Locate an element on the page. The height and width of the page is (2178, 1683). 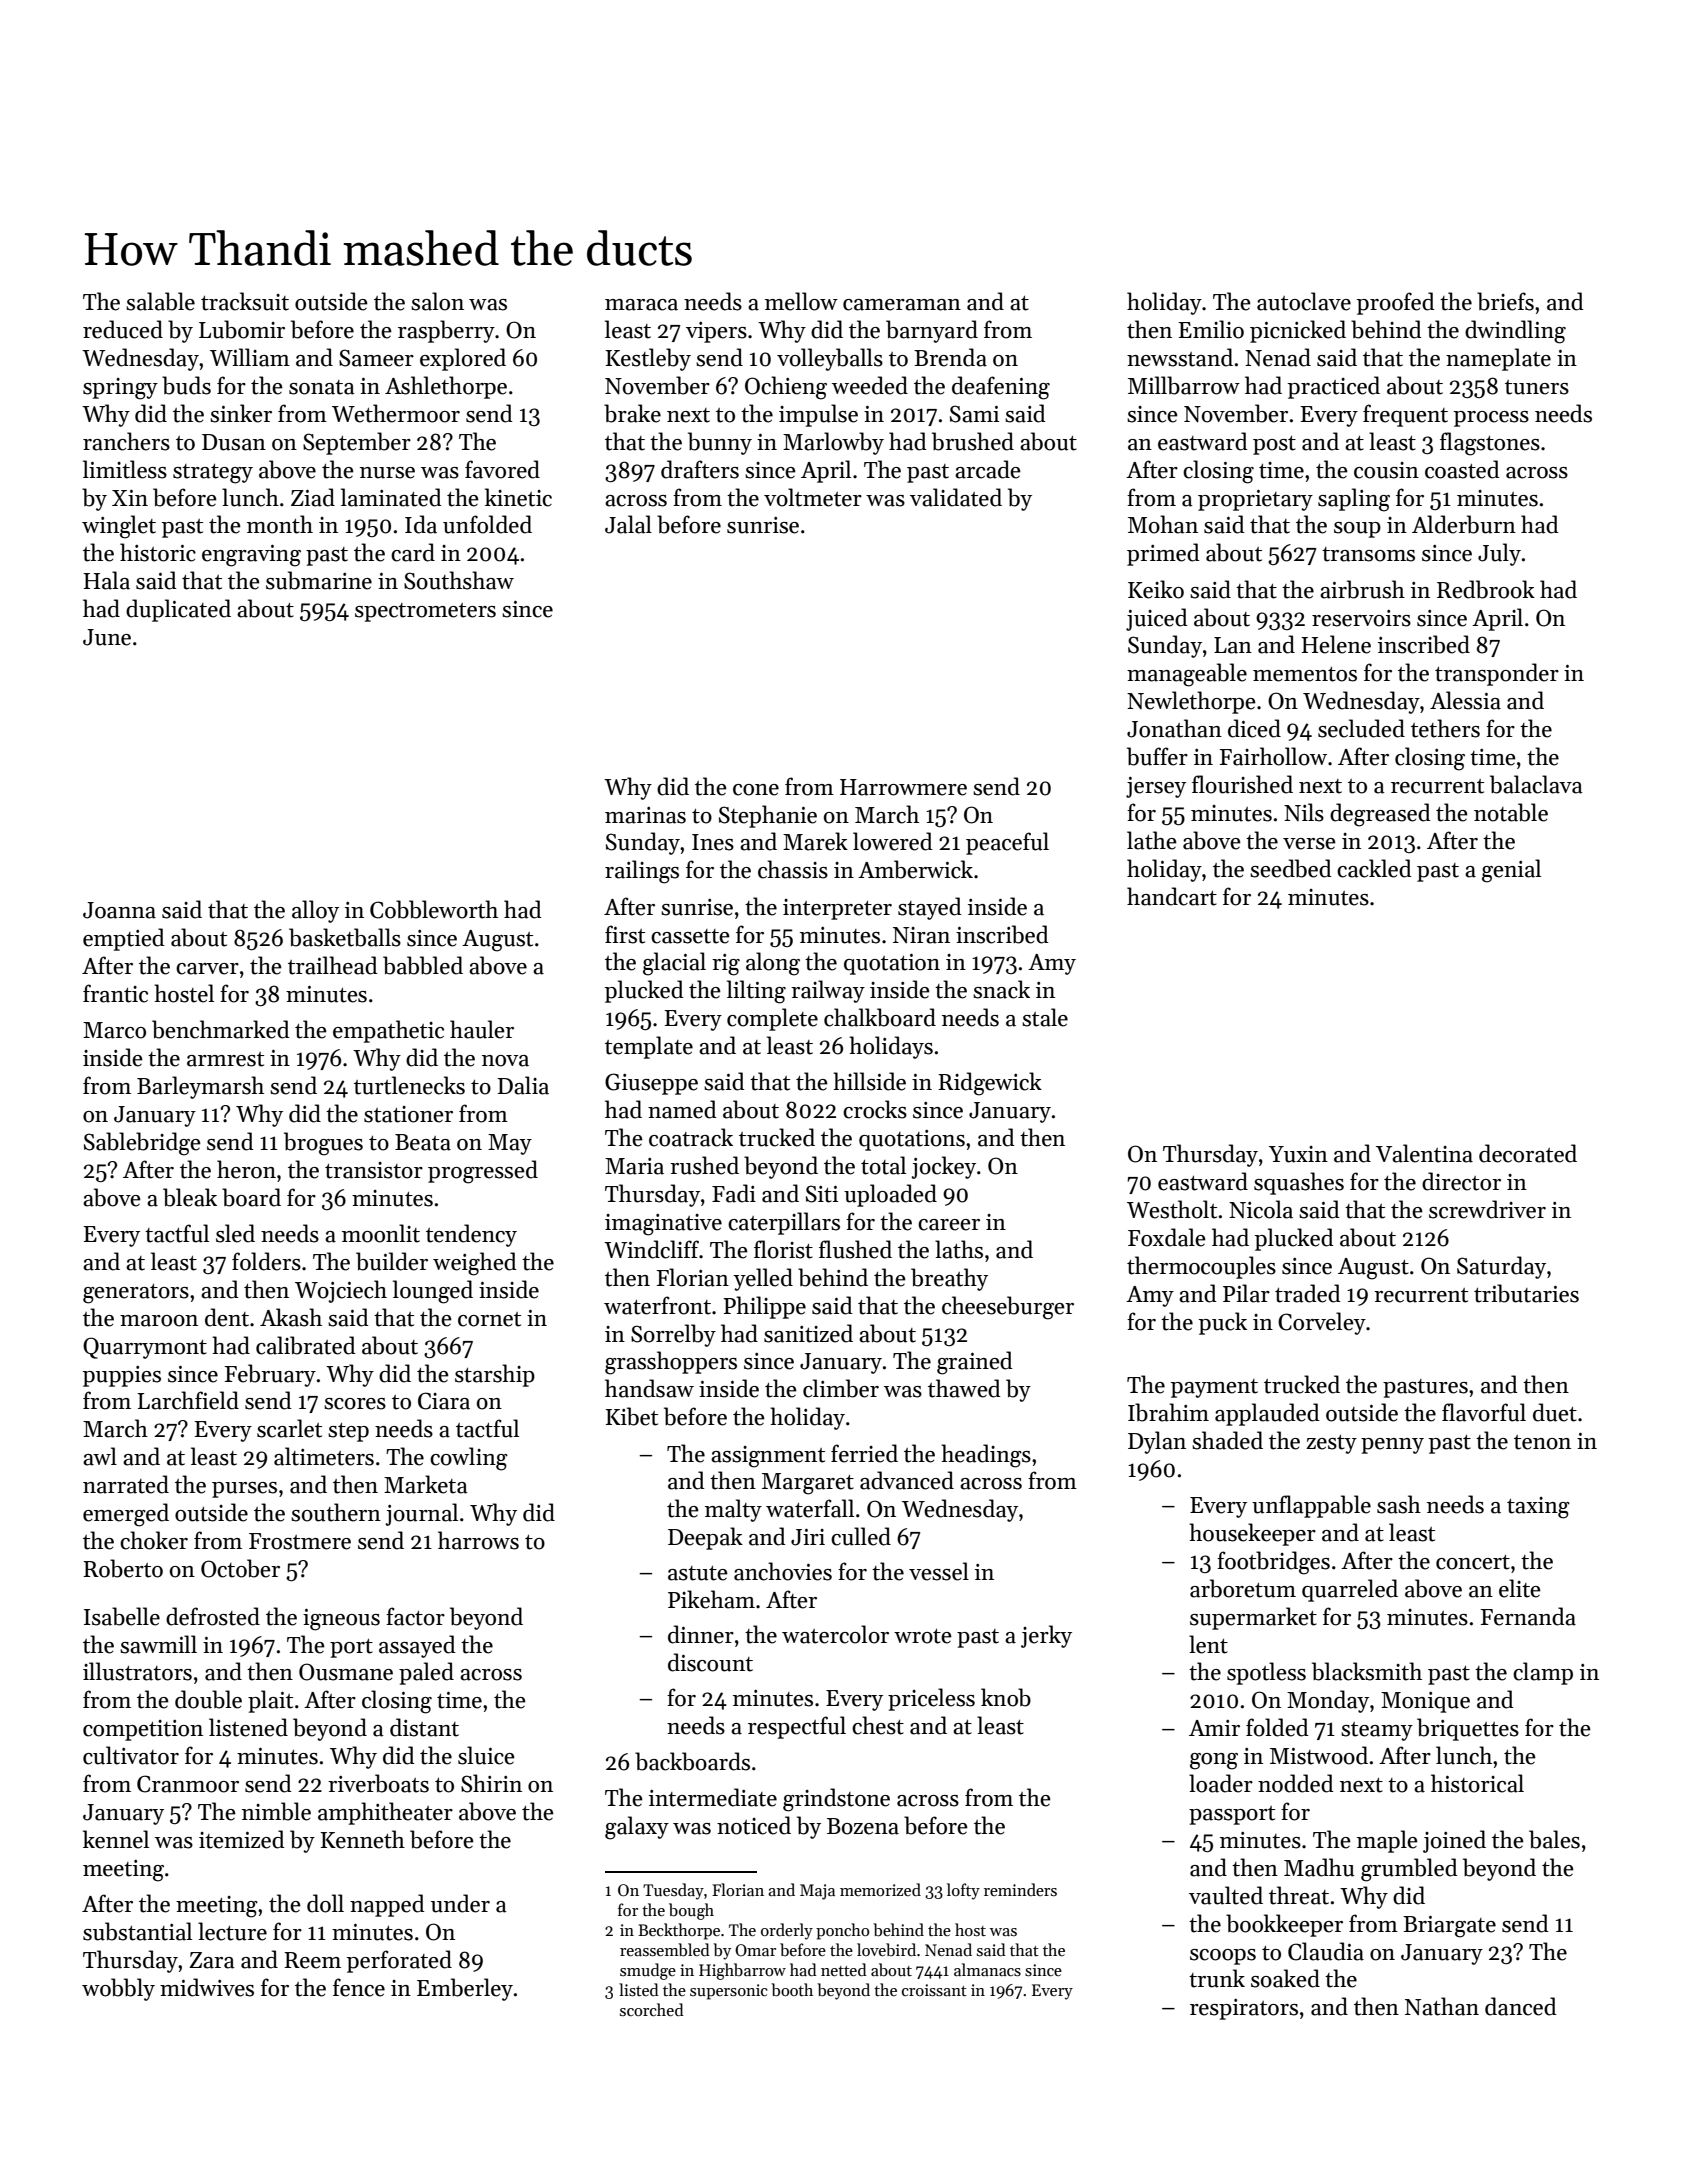
puppies is located at coordinates (122, 1376).
